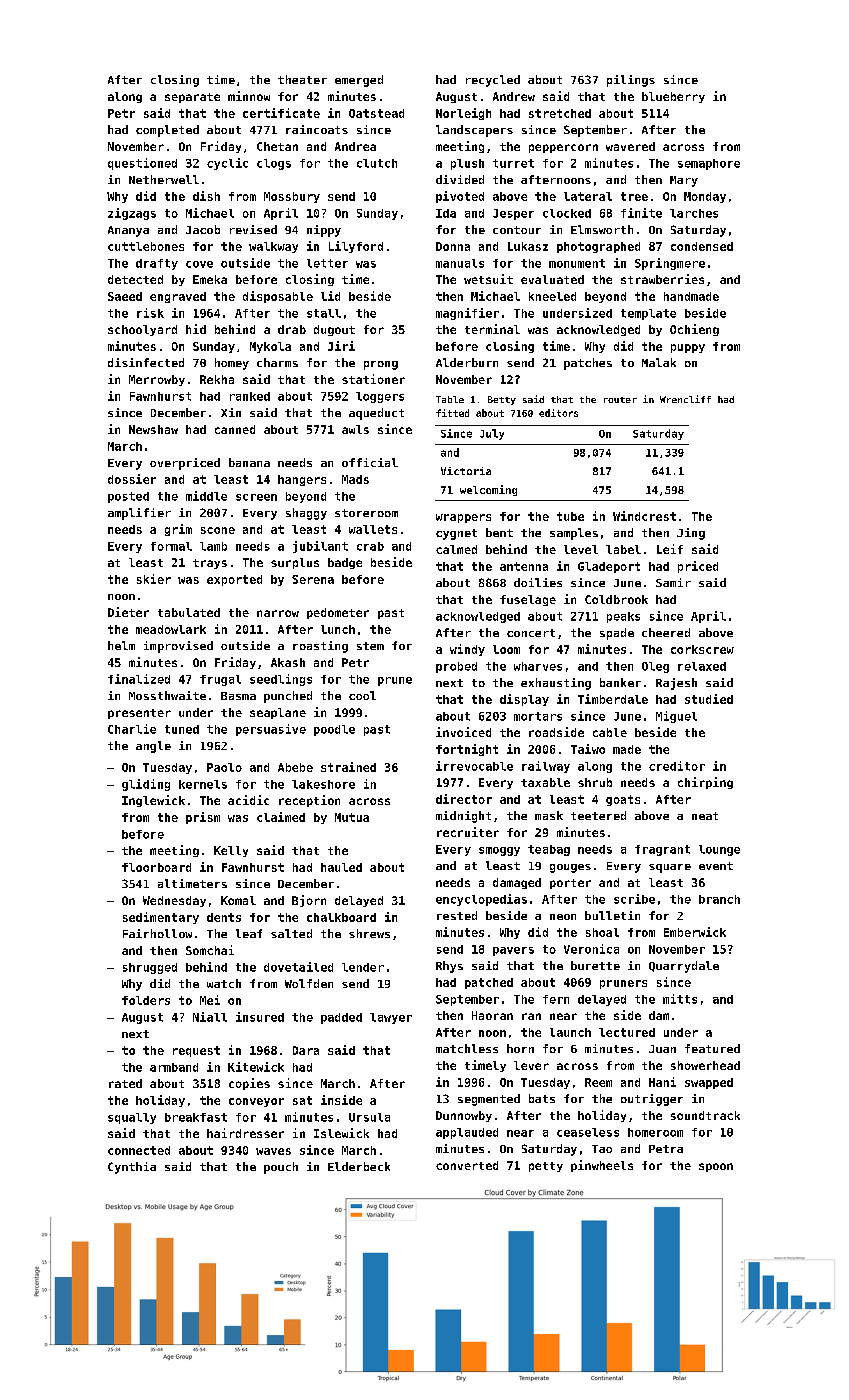 The width and height of the screenshot is (849, 1400). What do you see at coordinates (719, 850) in the screenshot?
I see `lounge` at bounding box center [719, 850].
